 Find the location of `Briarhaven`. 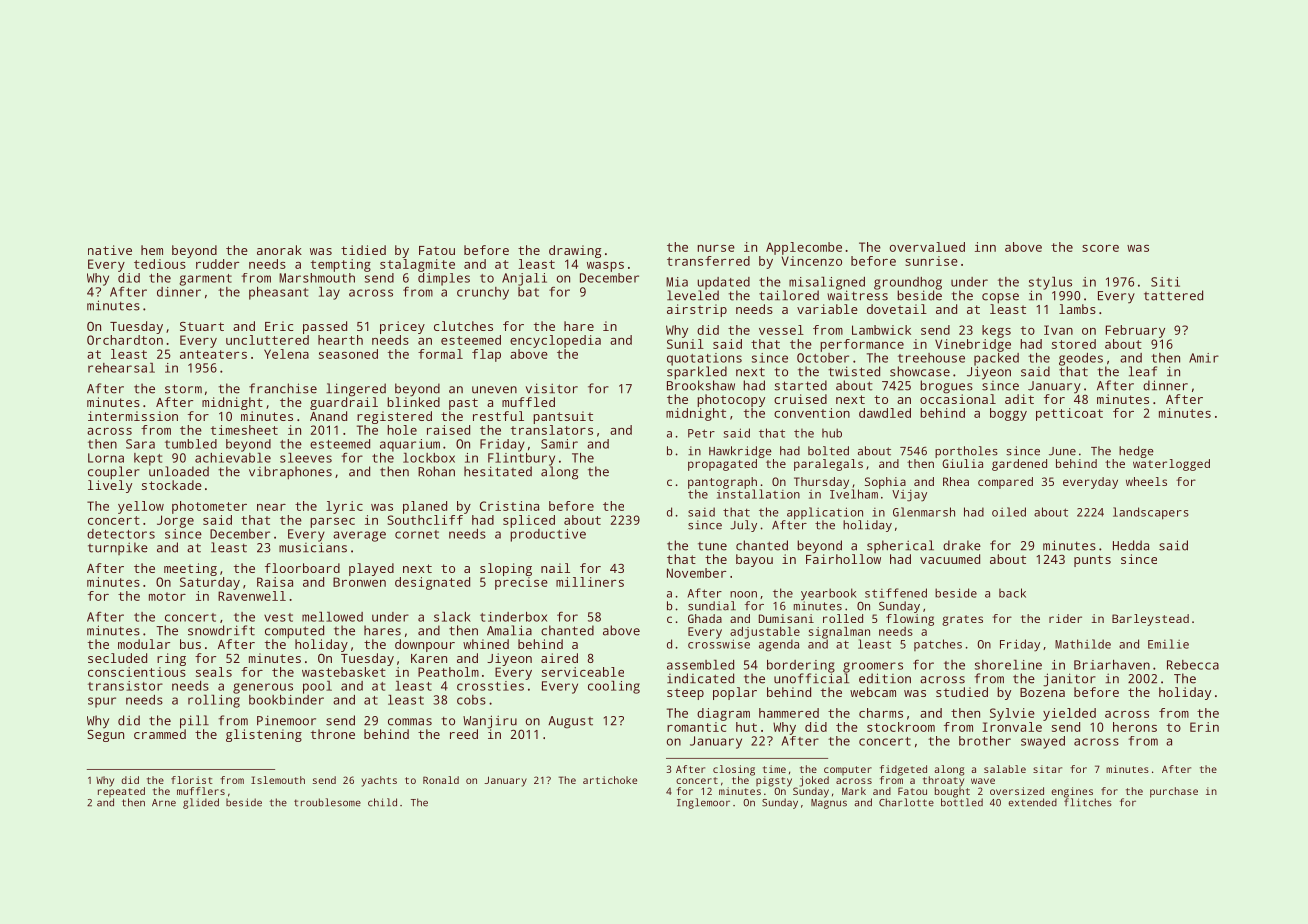

Briarhaven is located at coordinates (1112, 665).
